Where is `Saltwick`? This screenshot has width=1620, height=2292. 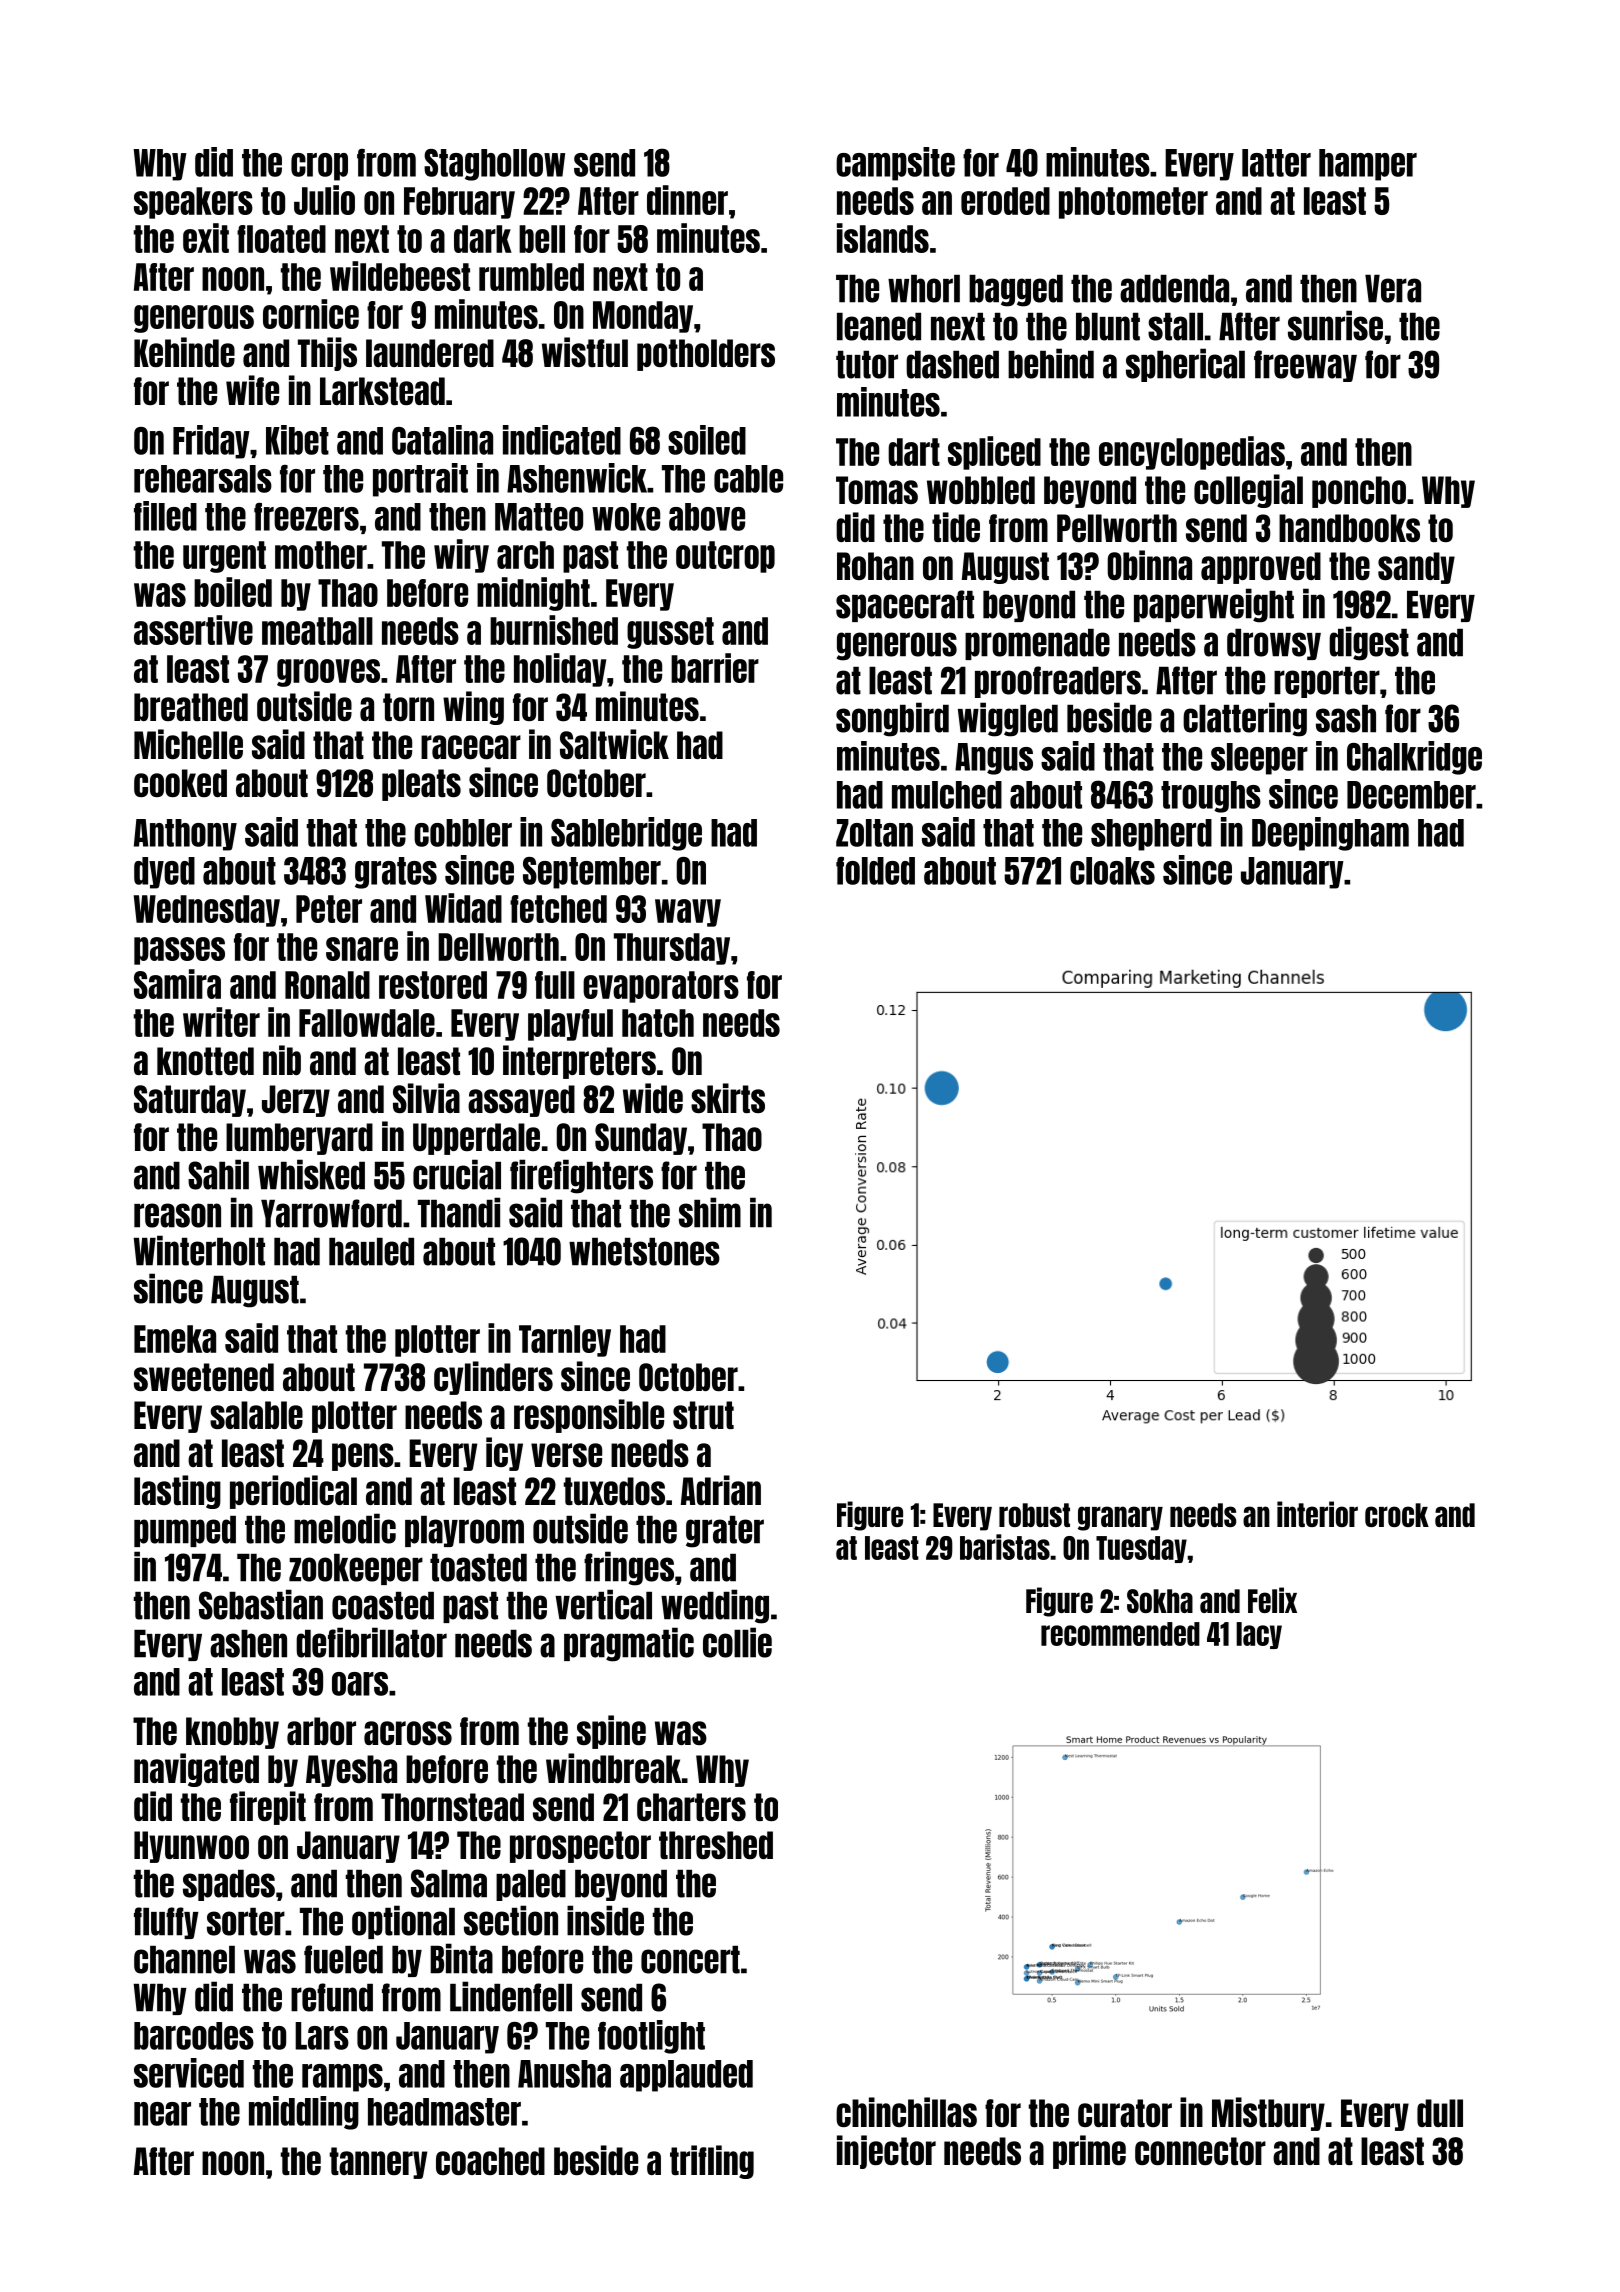 Saltwick is located at coordinates (614, 744).
